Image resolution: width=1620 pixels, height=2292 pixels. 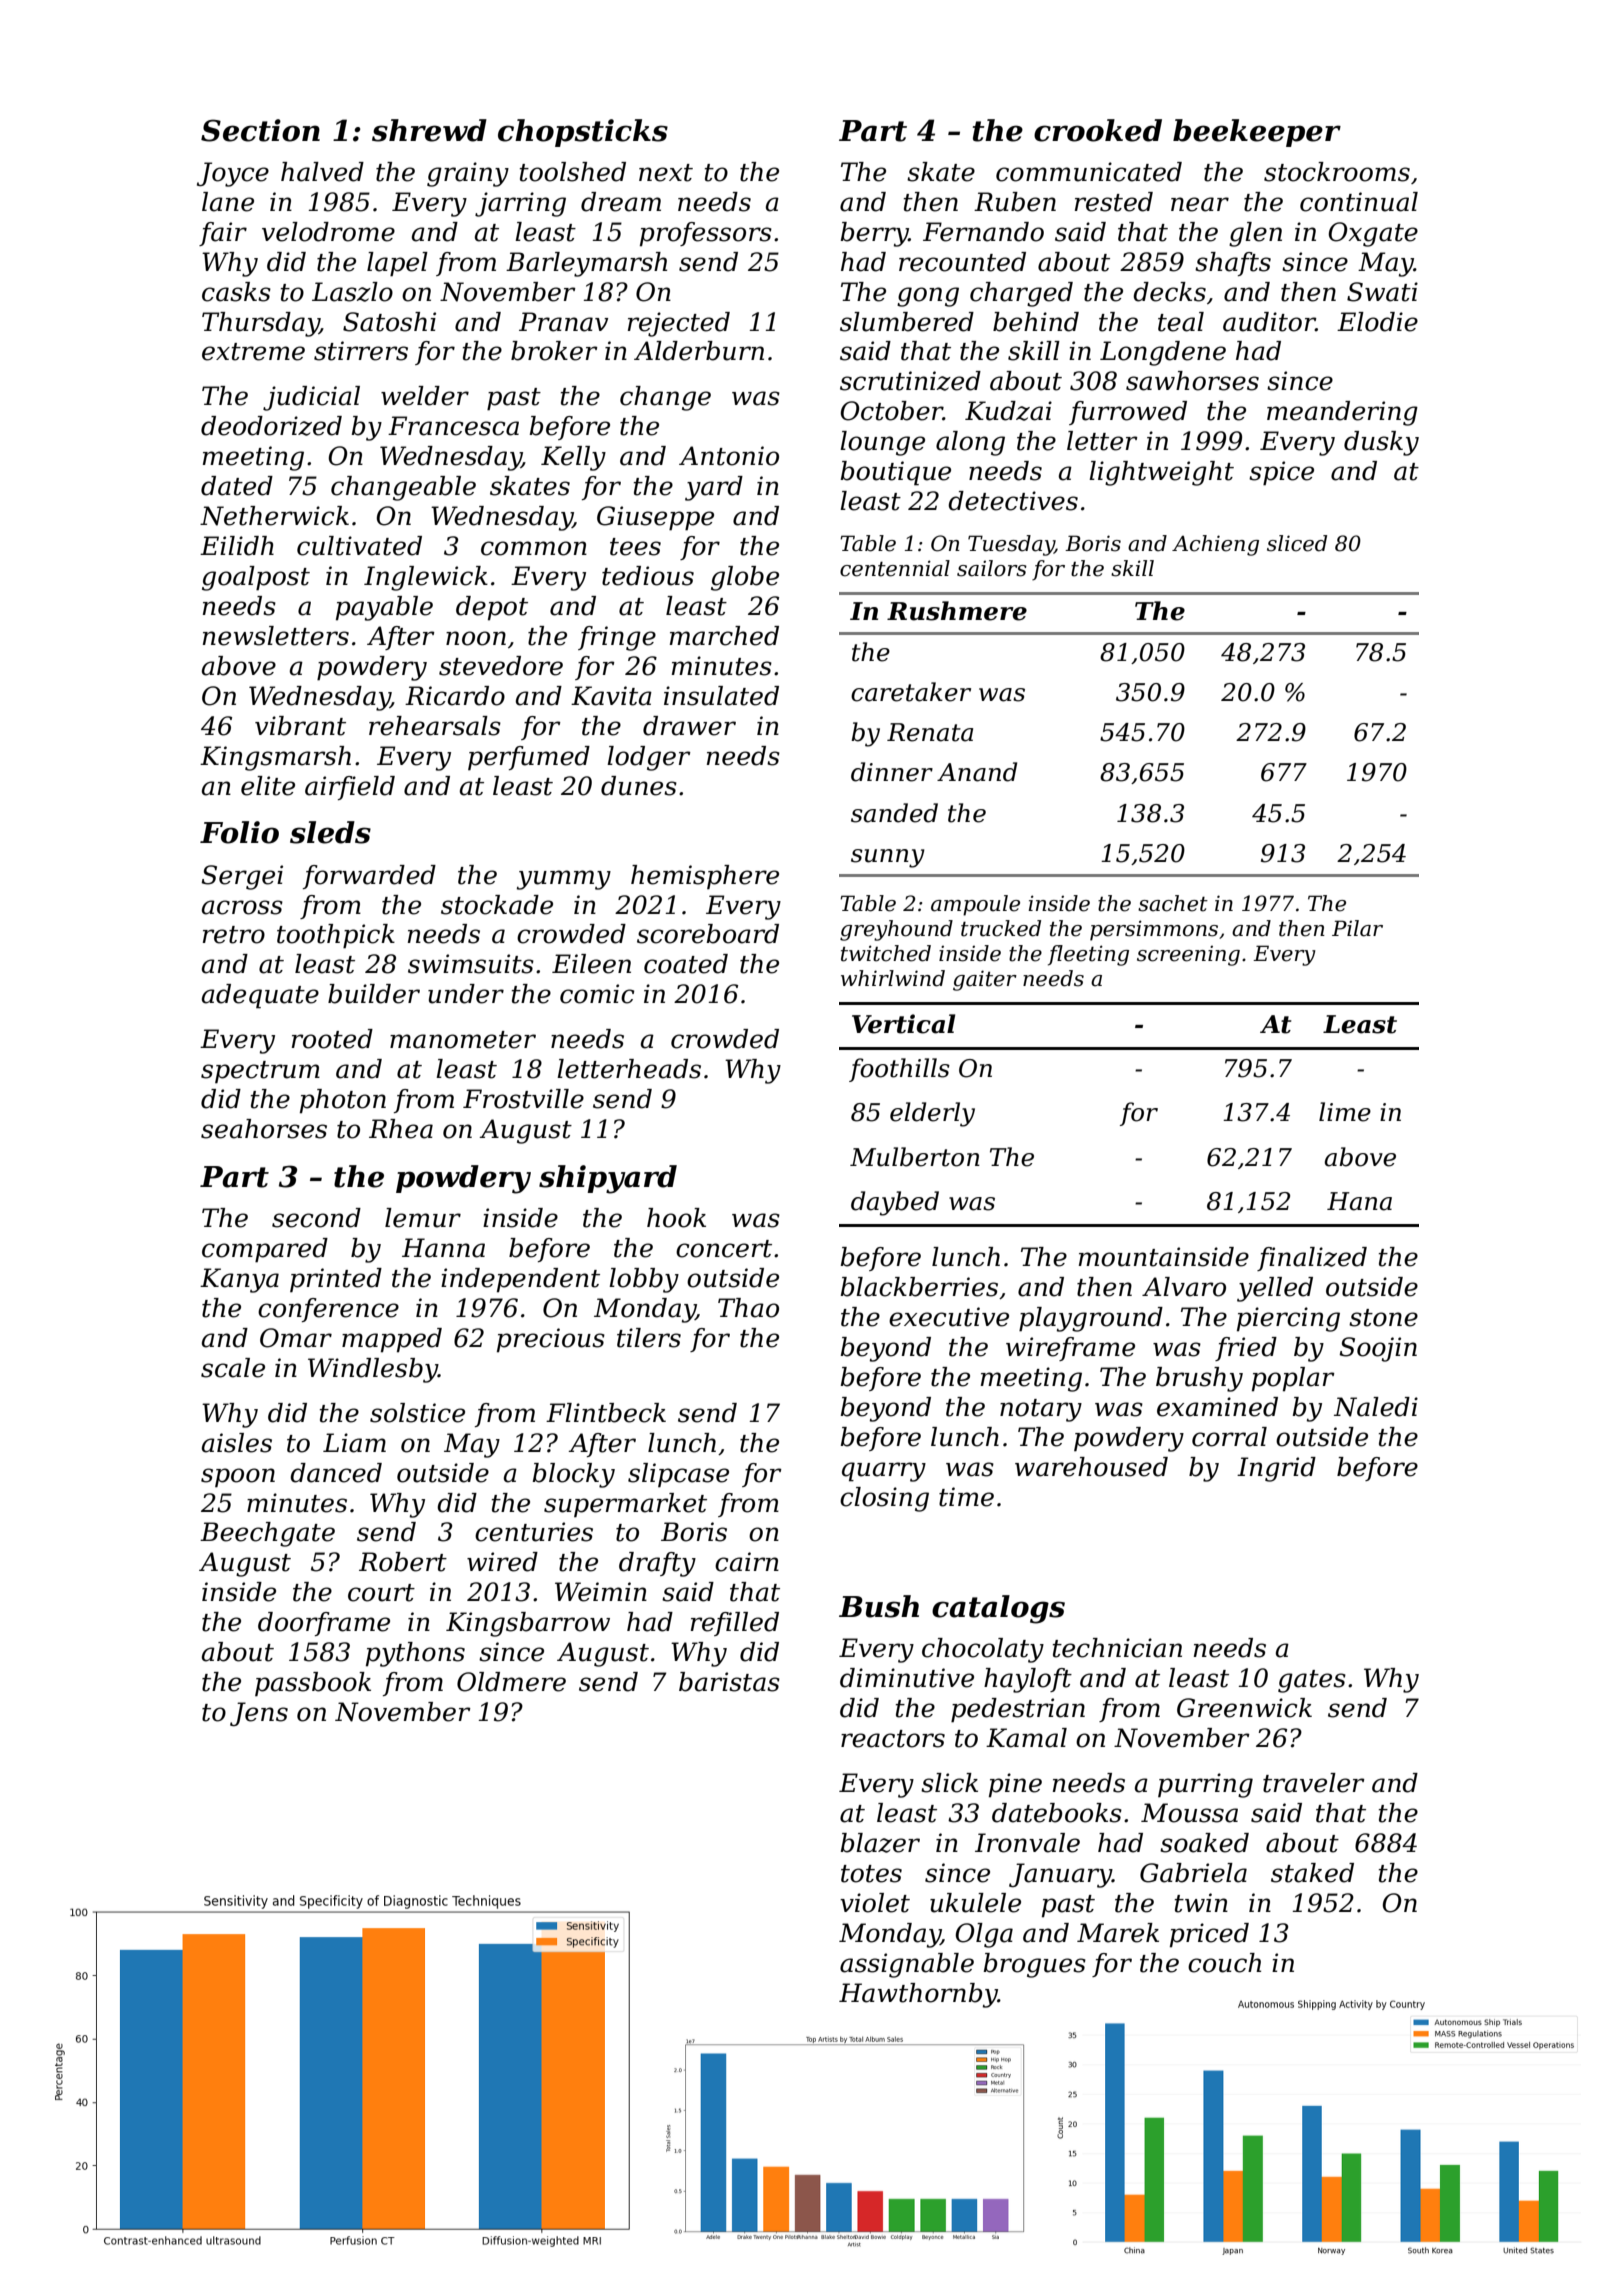 What do you see at coordinates (1161, 473) in the image?
I see `lightweight` at bounding box center [1161, 473].
